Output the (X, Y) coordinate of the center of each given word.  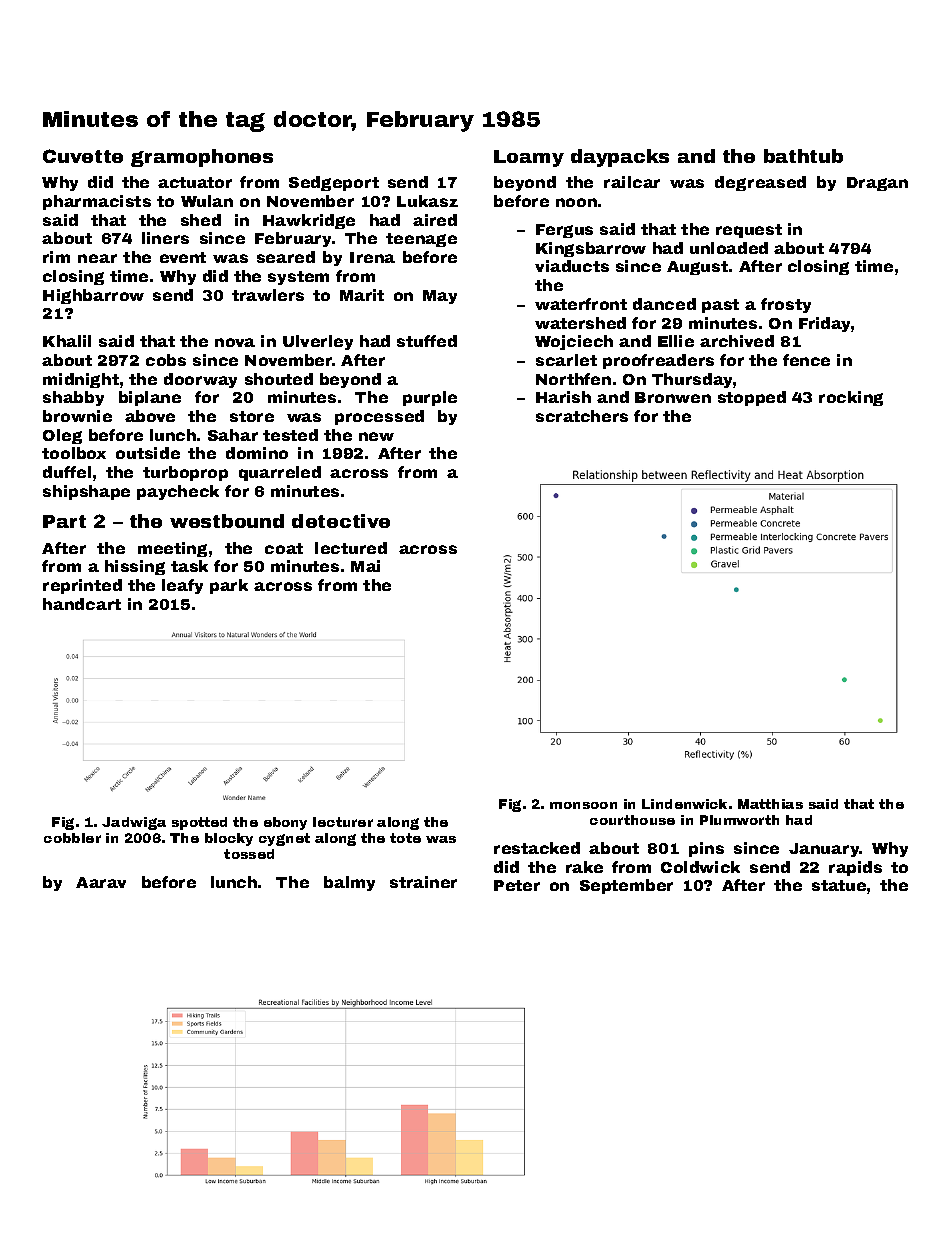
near (97, 258)
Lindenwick (684, 804)
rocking (851, 398)
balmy (349, 883)
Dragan (877, 184)
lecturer (343, 822)
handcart (82, 604)
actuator (195, 182)
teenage (421, 240)
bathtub (803, 156)
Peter (517, 885)
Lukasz (427, 201)
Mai (365, 566)
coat (284, 548)
